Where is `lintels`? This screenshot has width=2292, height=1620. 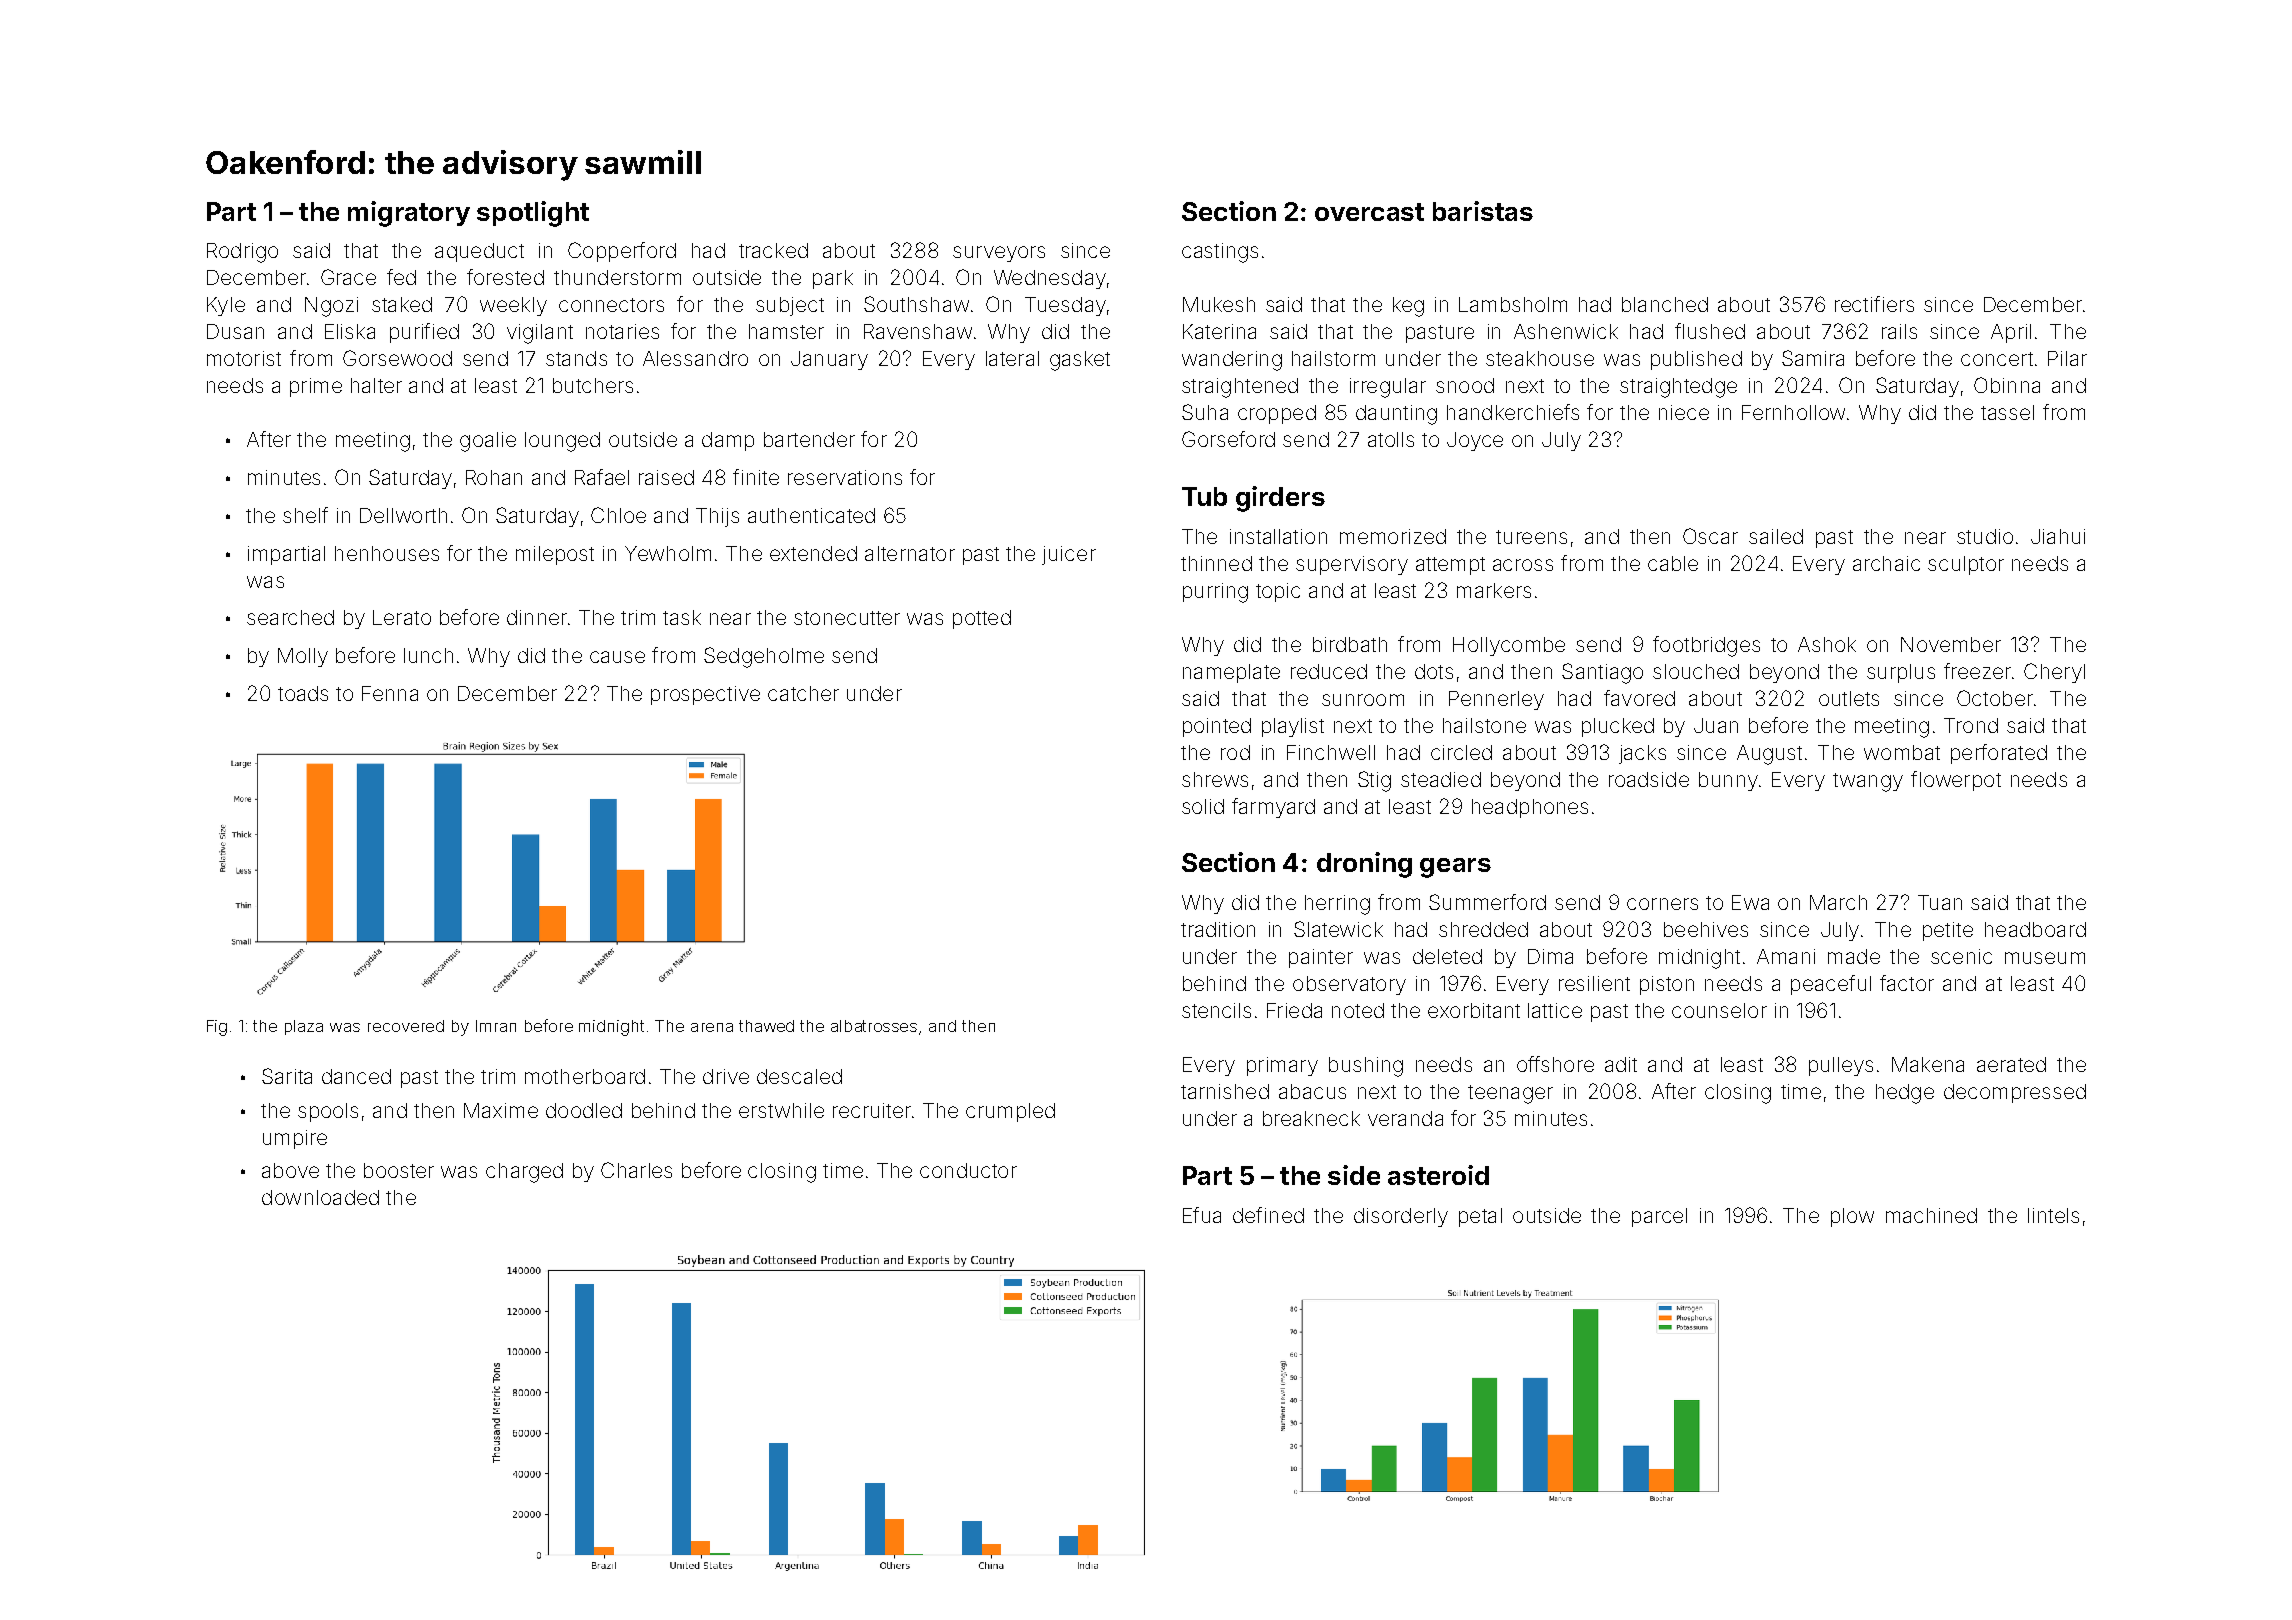 lintels is located at coordinates (2053, 1215).
